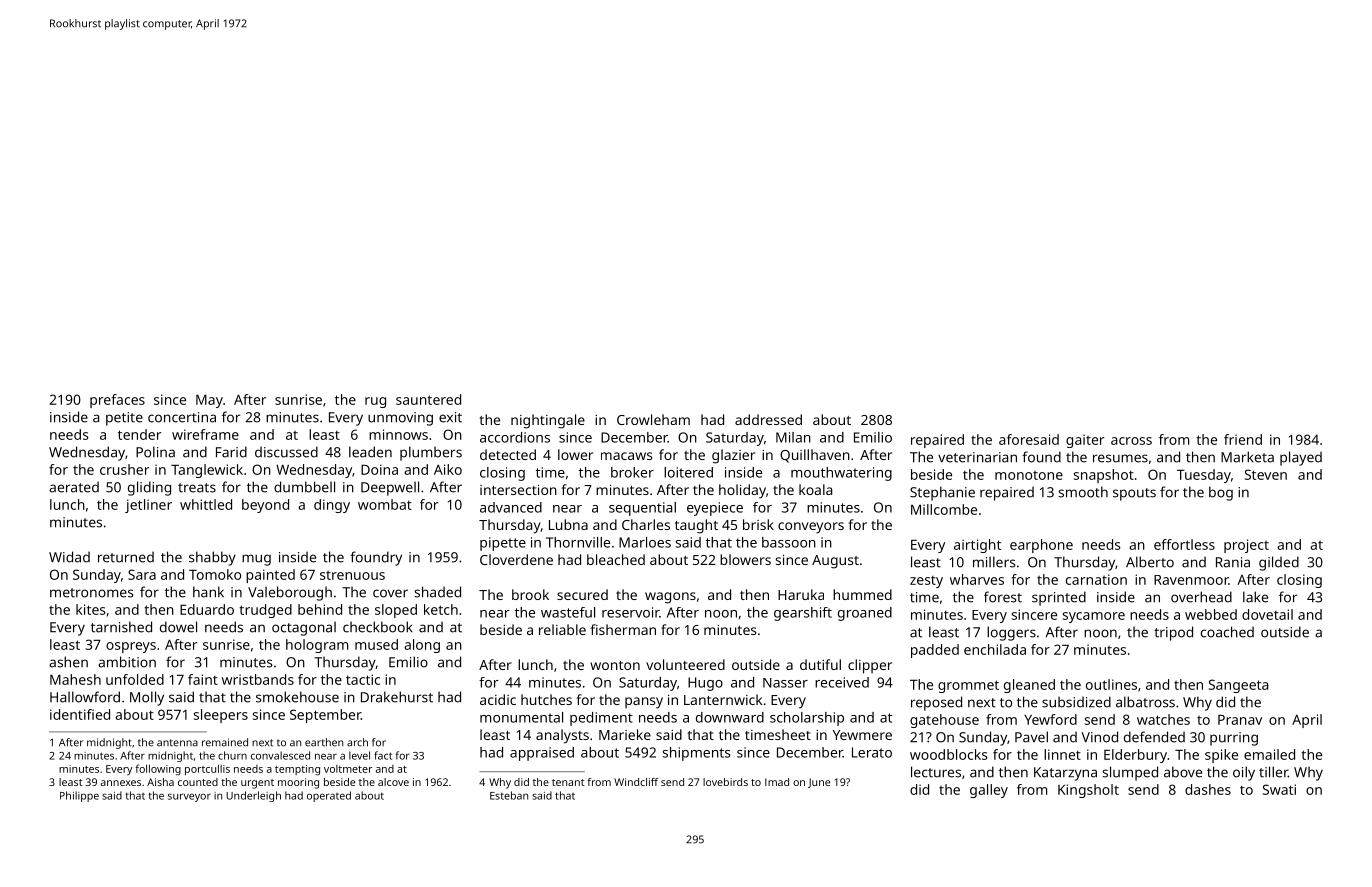 The height and width of the document is (887, 1372). I want to click on bog, so click(1221, 493).
